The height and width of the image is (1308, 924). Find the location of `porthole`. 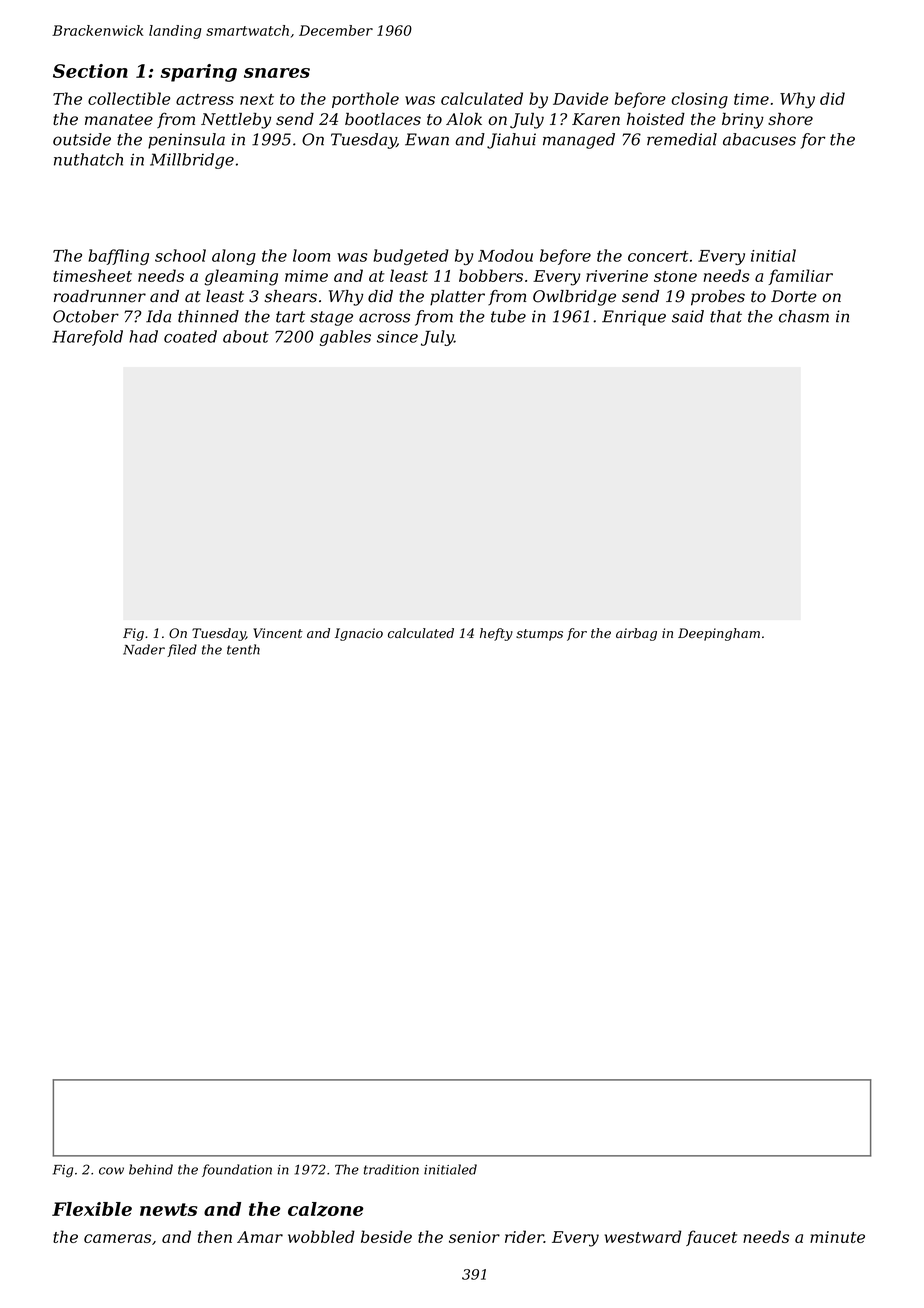

porthole is located at coordinates (365, 100).
